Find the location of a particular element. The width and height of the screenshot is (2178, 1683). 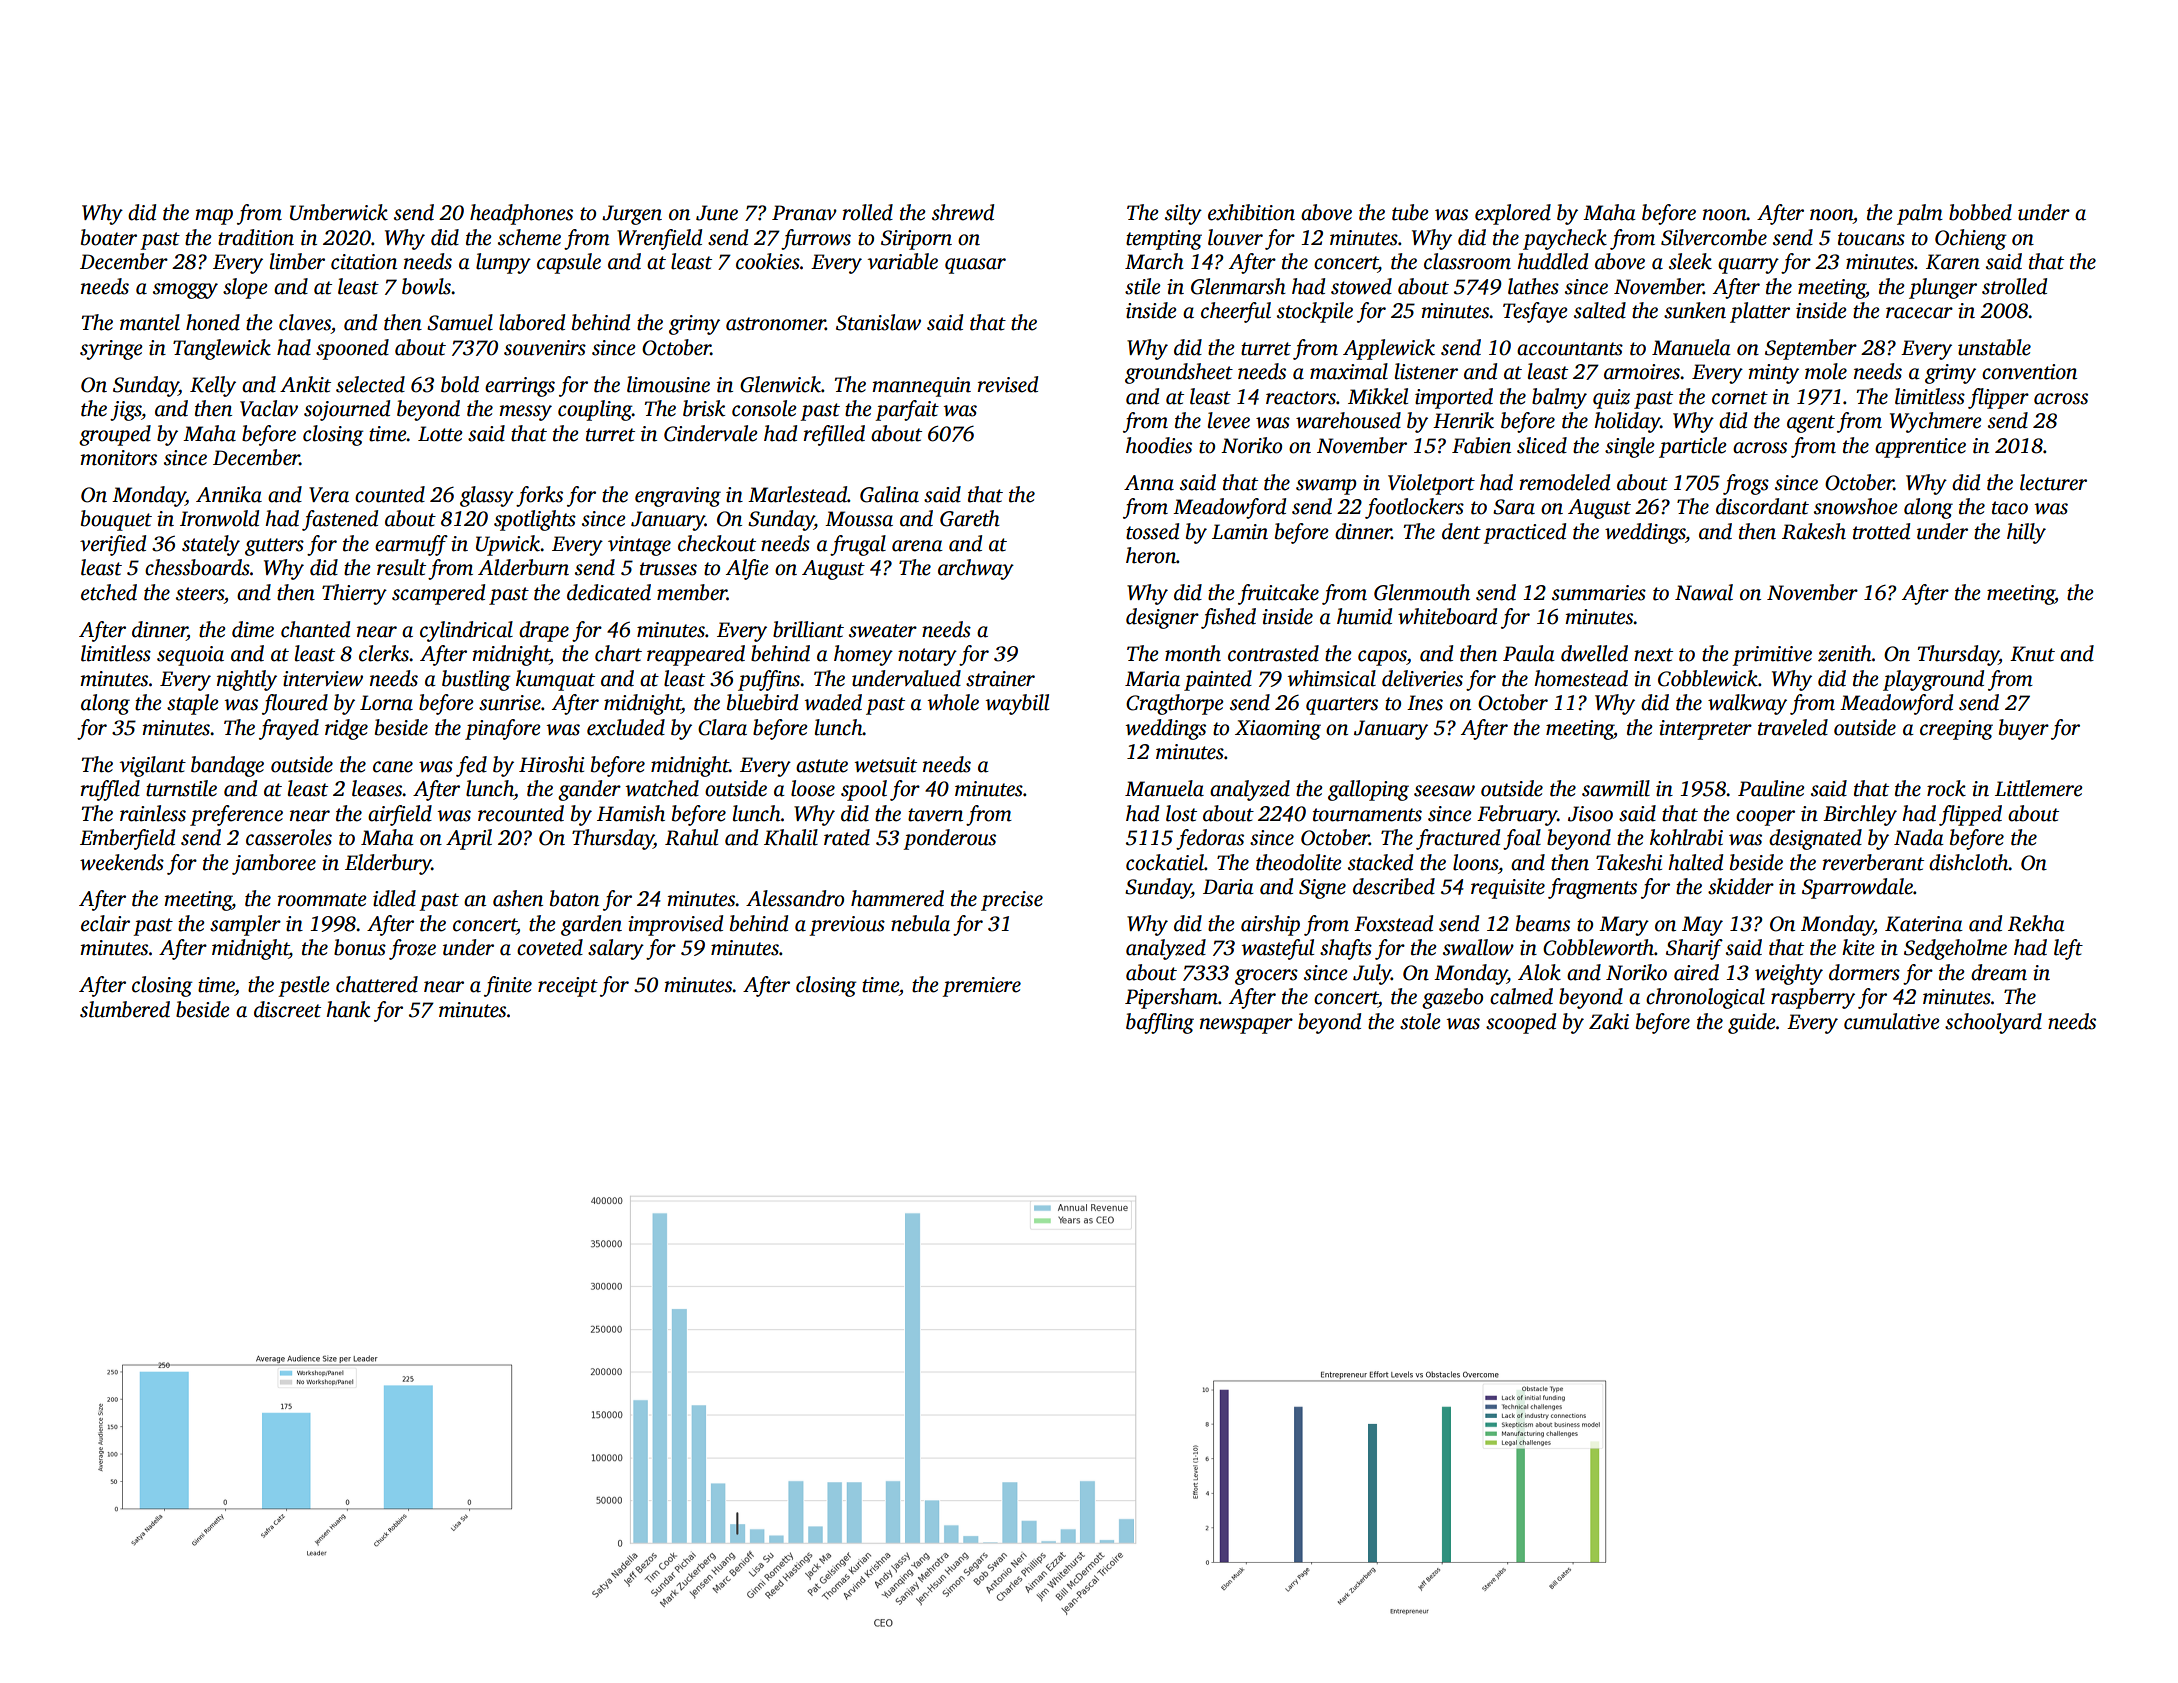

tradition is located at coordinates (256, 237).
